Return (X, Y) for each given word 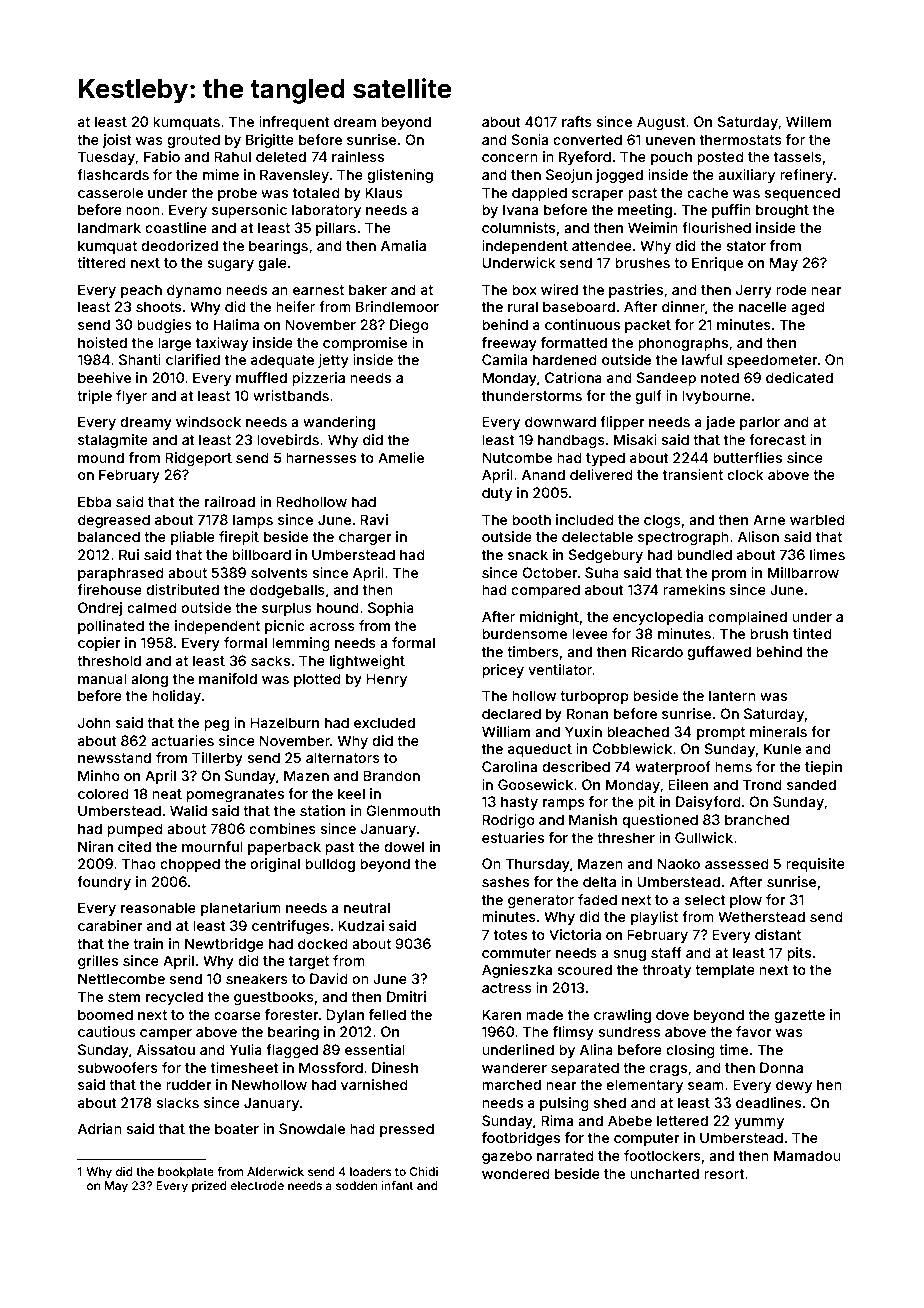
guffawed (719, 653)
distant (778, 934)
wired (559, 289)
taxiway (222, 344)
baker (368, 289)
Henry (386, 680)
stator (746, 246)
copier (99, 644)
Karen (501, 1014)
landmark (109, 227)
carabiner (110, 925)
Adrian (100, 1128)
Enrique (717, 264)
